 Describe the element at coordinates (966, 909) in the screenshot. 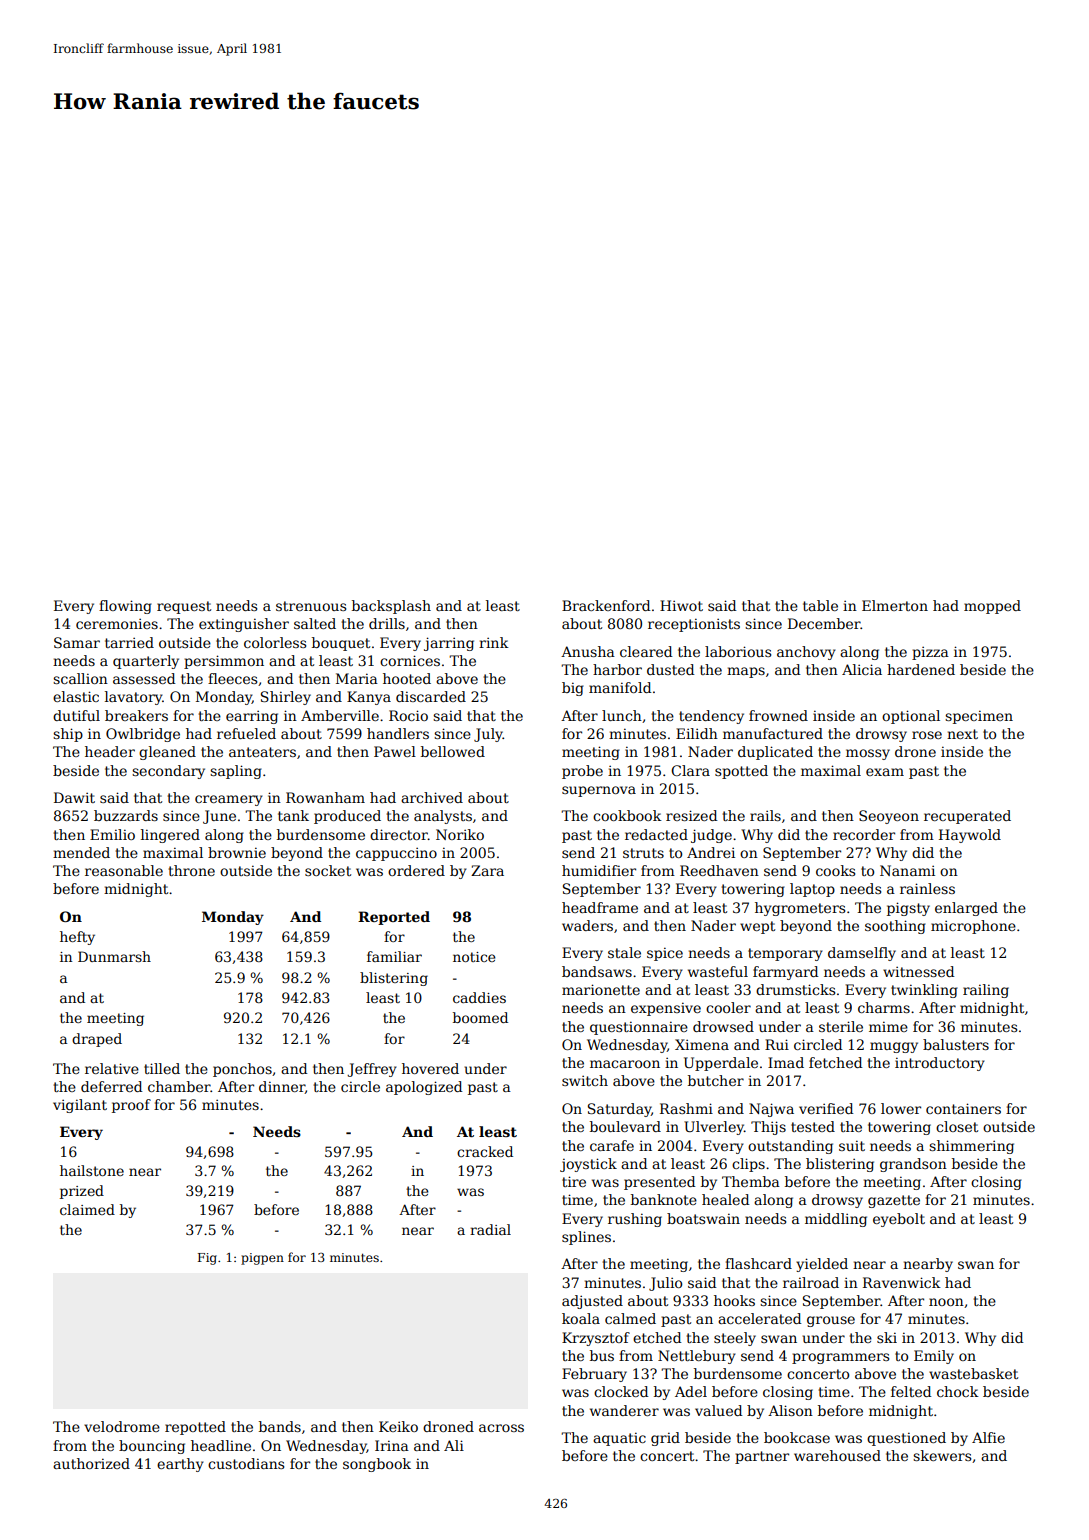

I see `enlarged` at that location.
